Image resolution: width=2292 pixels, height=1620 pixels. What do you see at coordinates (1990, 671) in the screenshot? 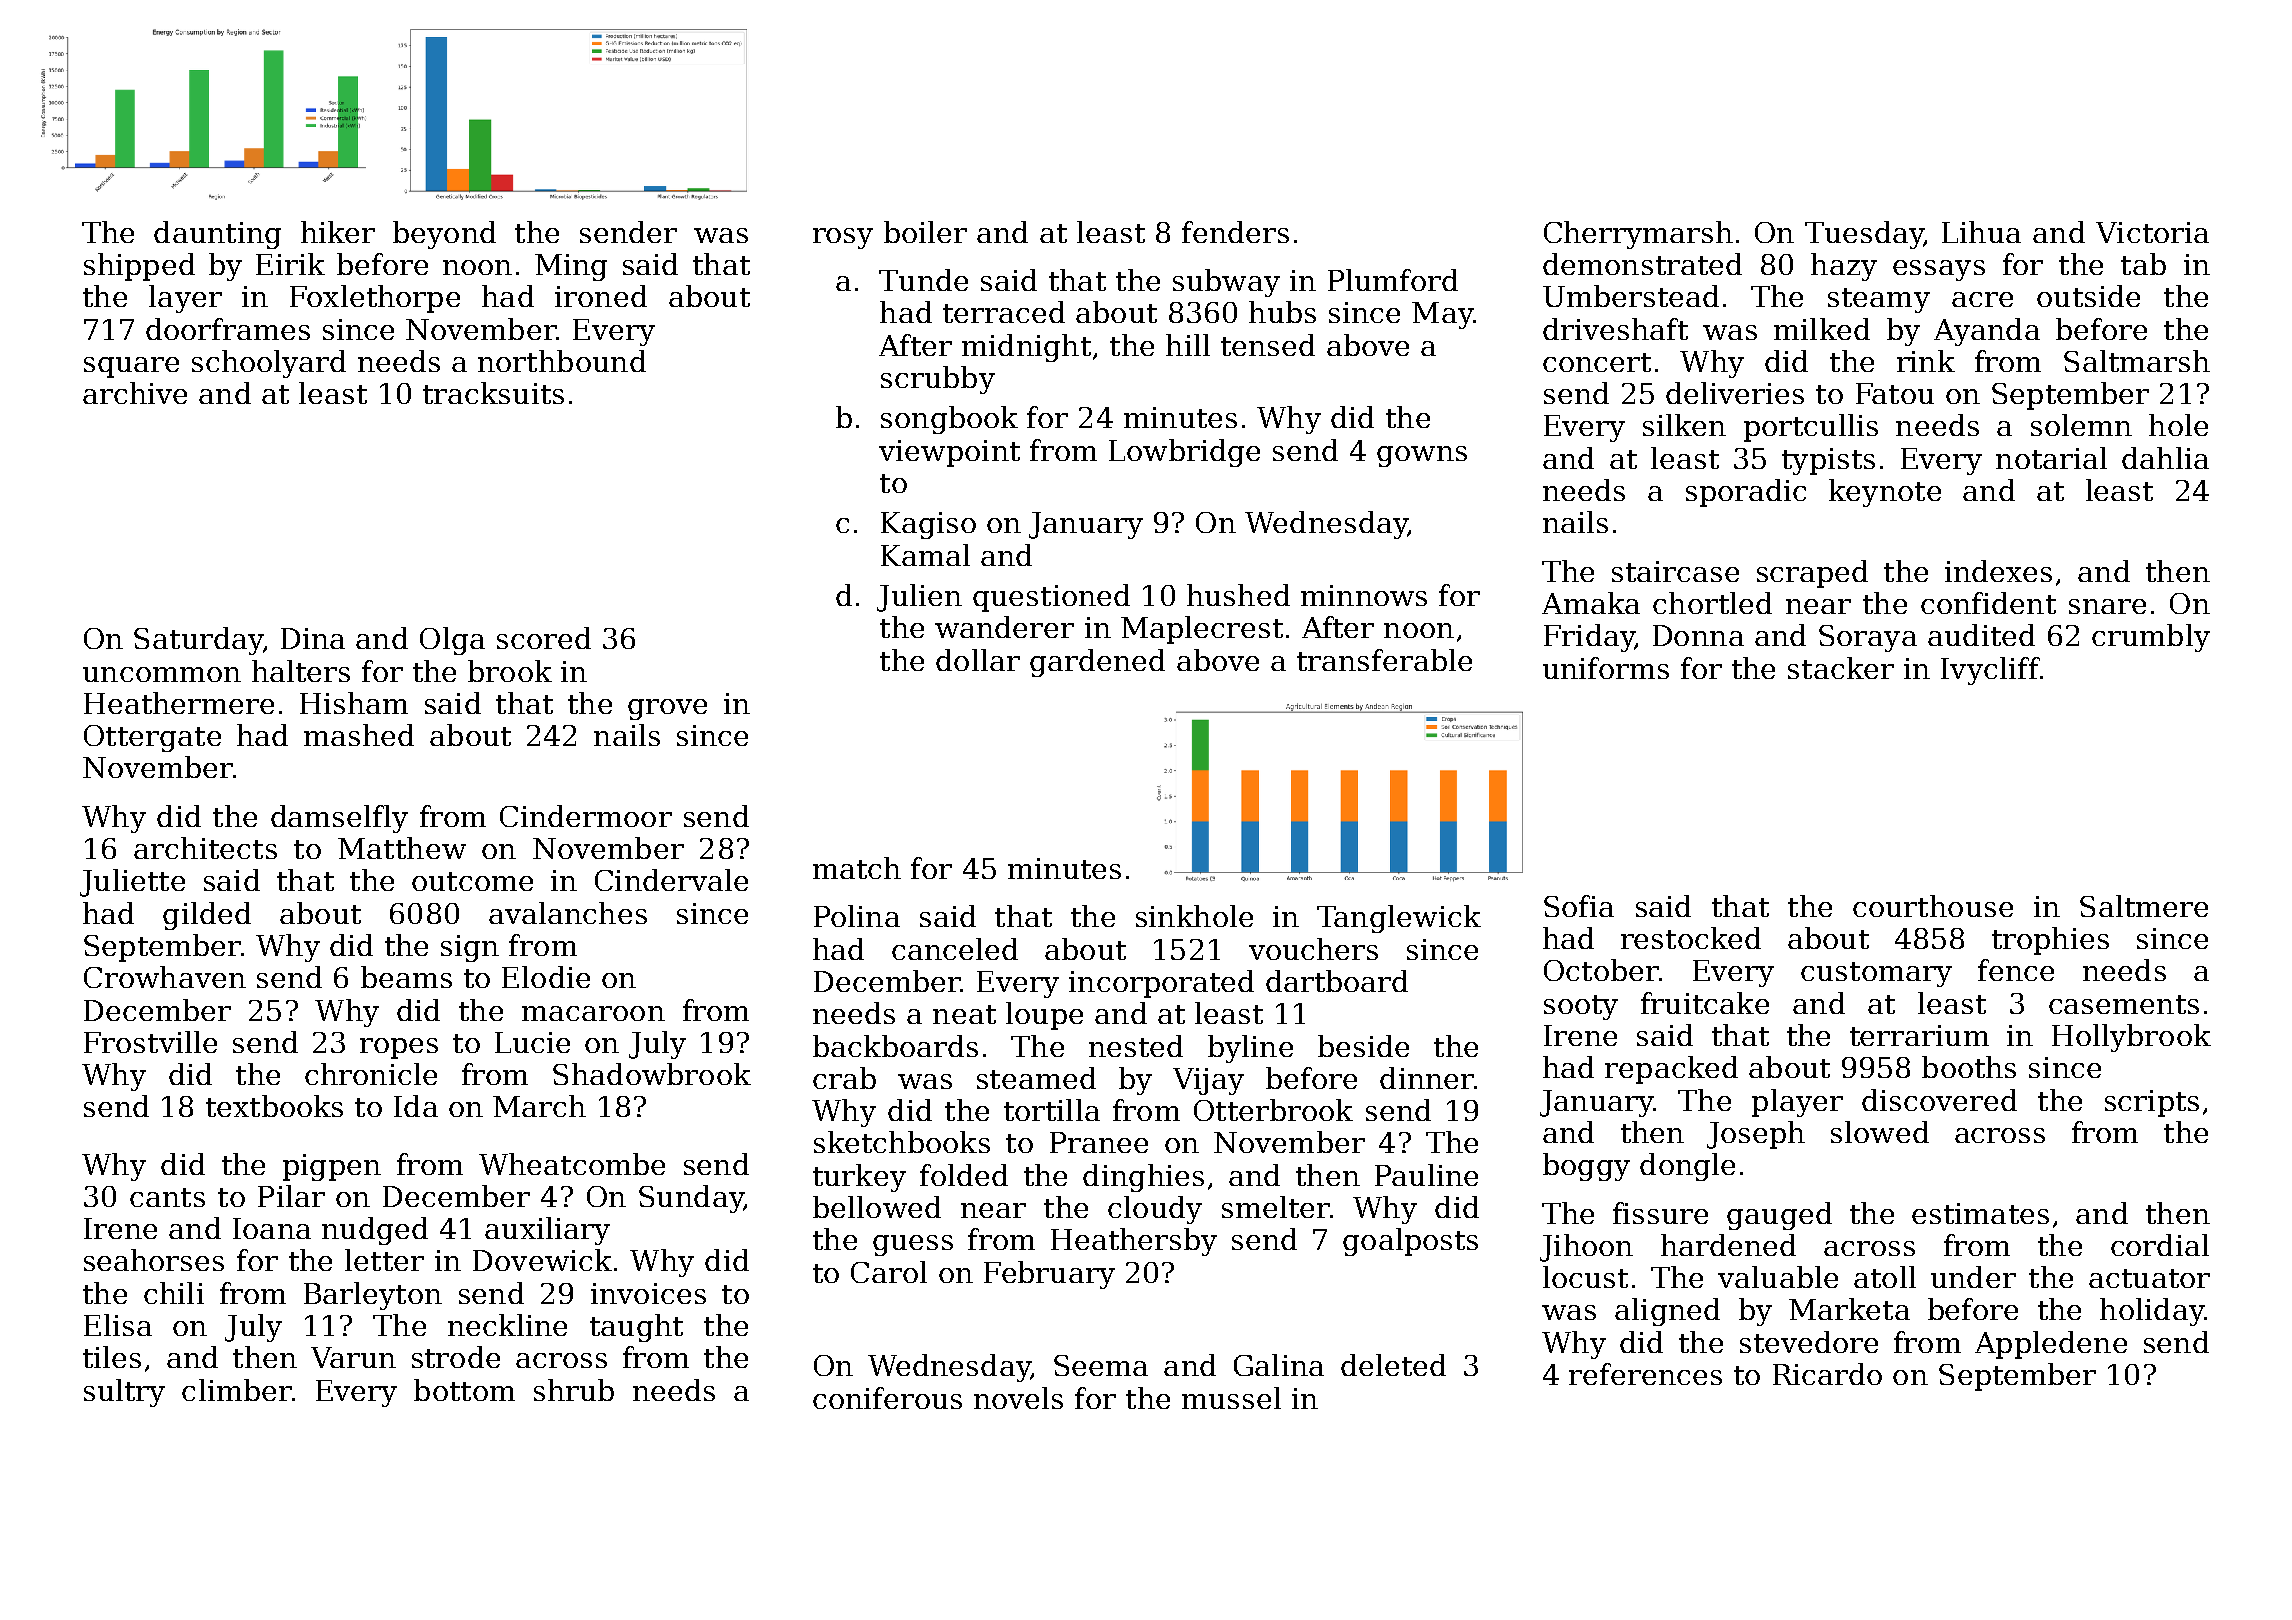
I see `Ivycliff` at bounding box center [1990, 671].
